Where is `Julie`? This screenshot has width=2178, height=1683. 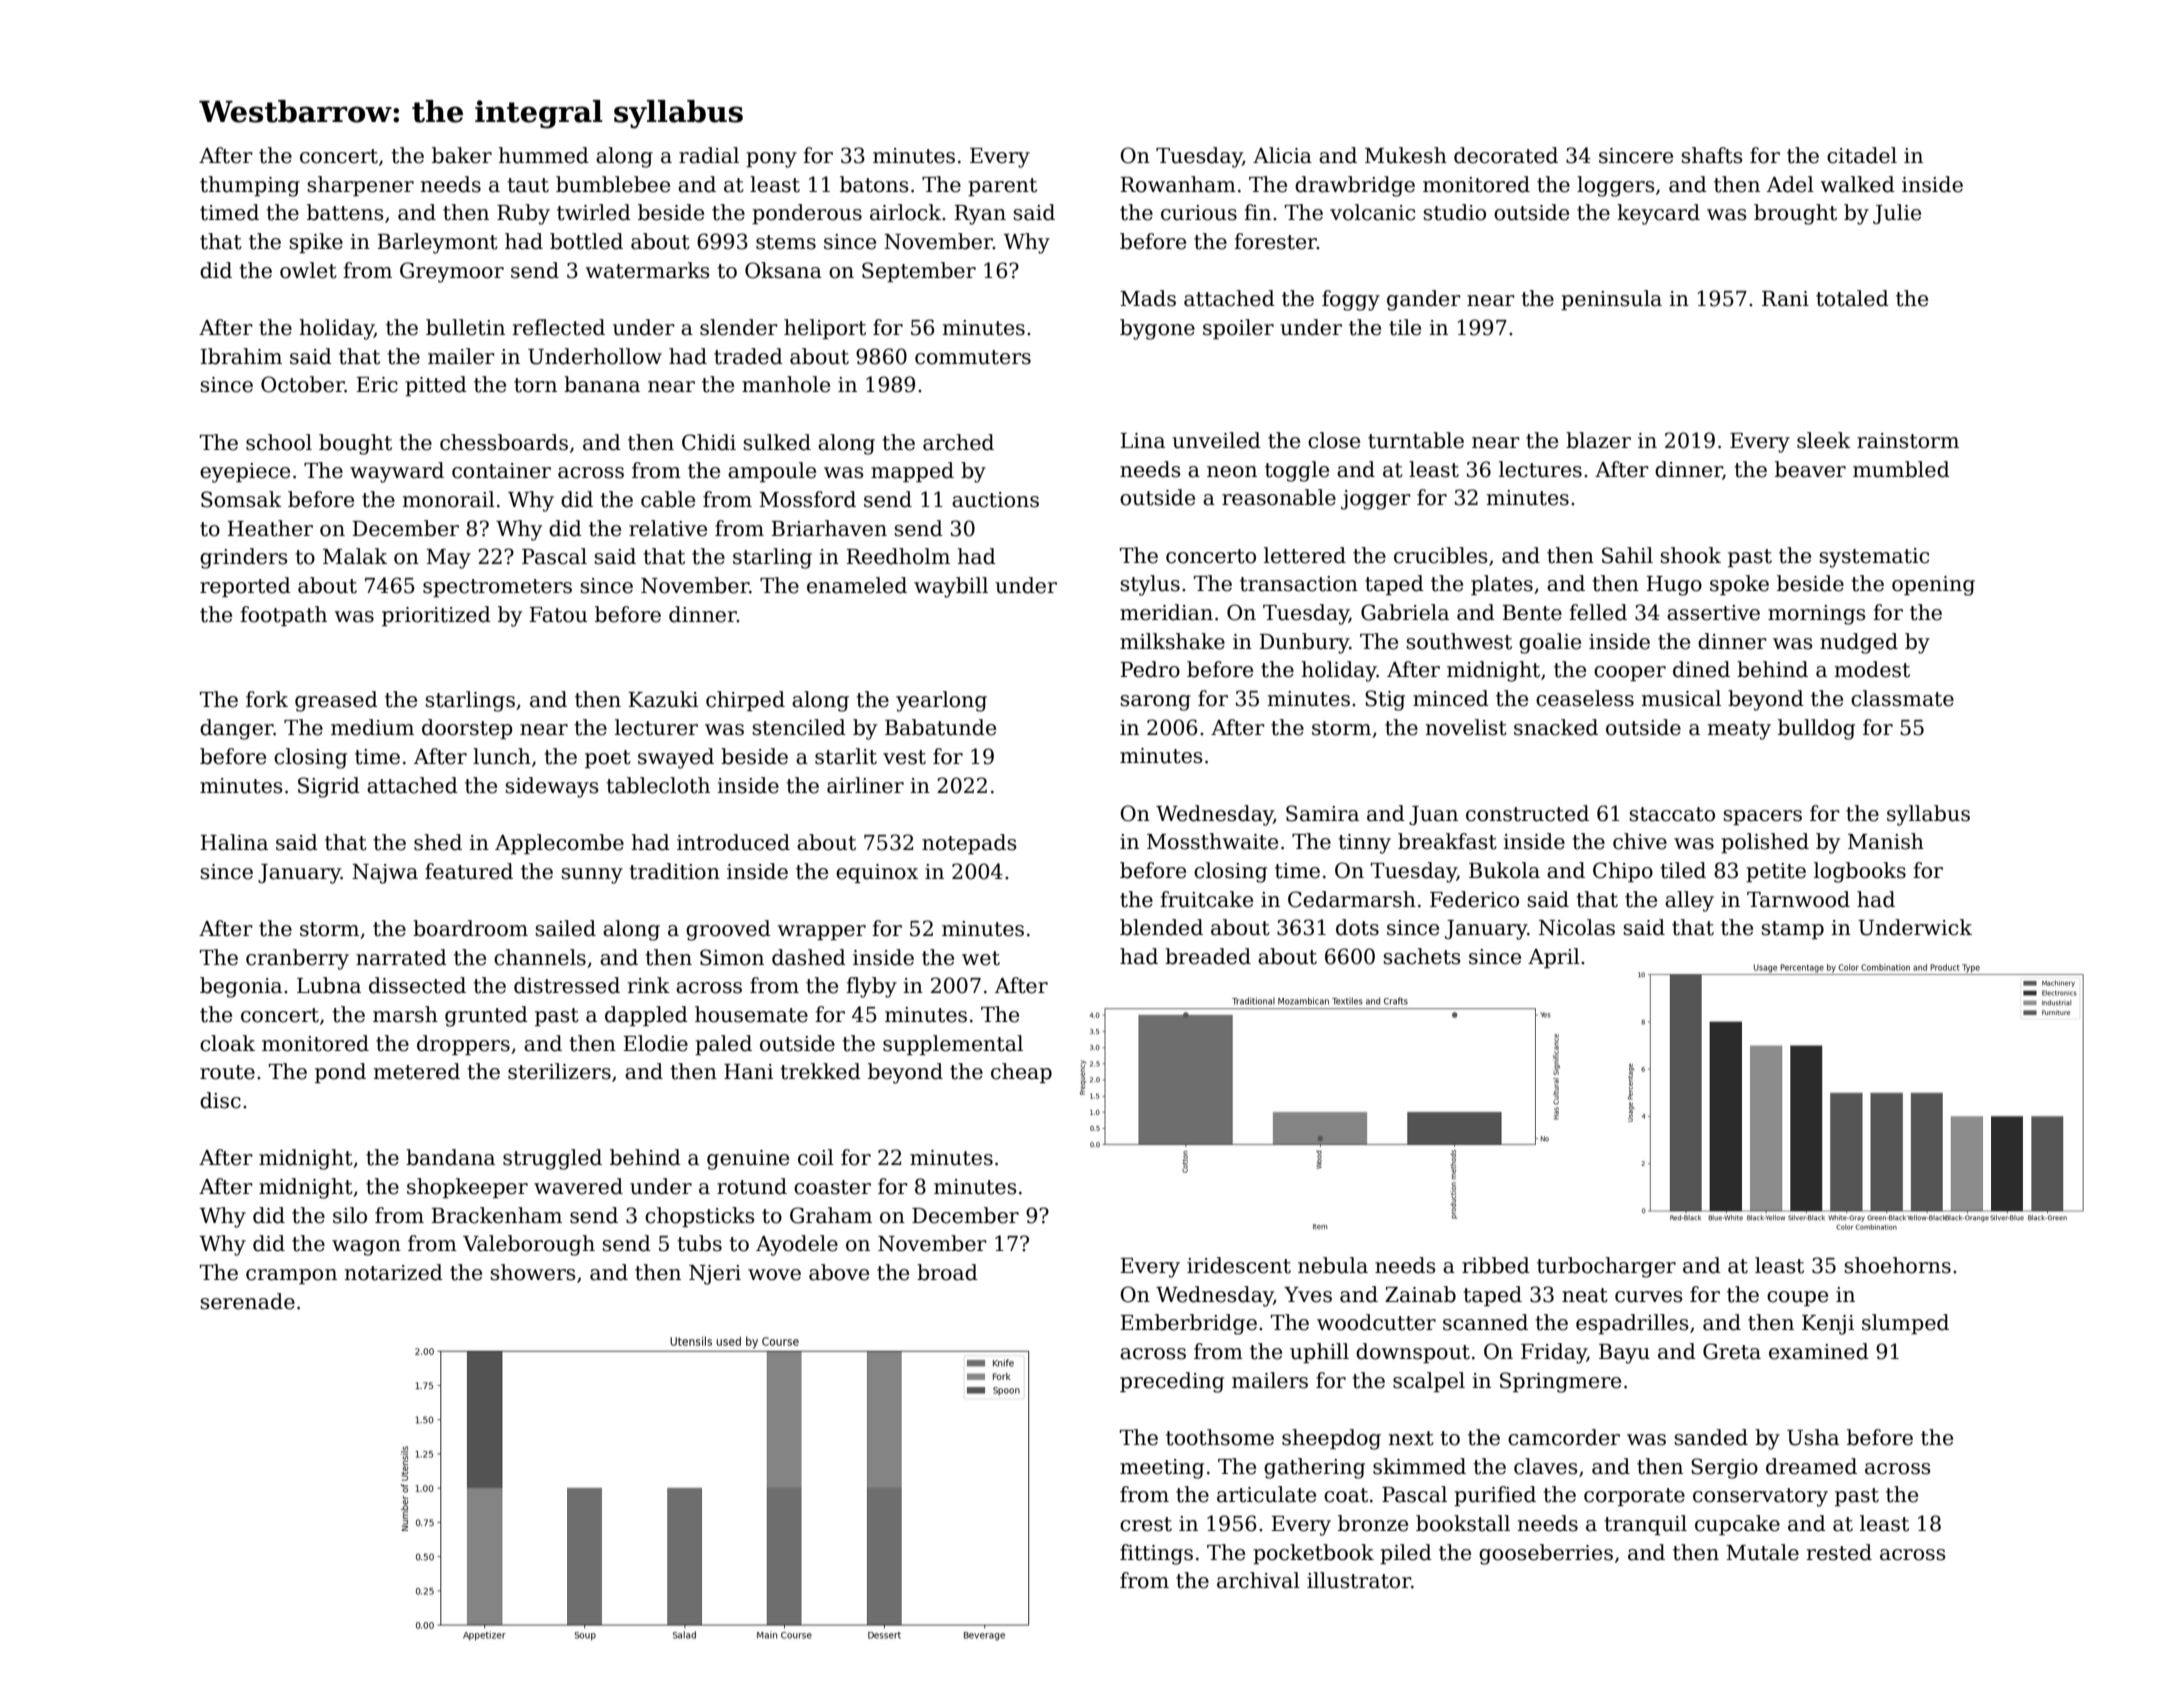 Julie is located at coordinates (1897, 214).
